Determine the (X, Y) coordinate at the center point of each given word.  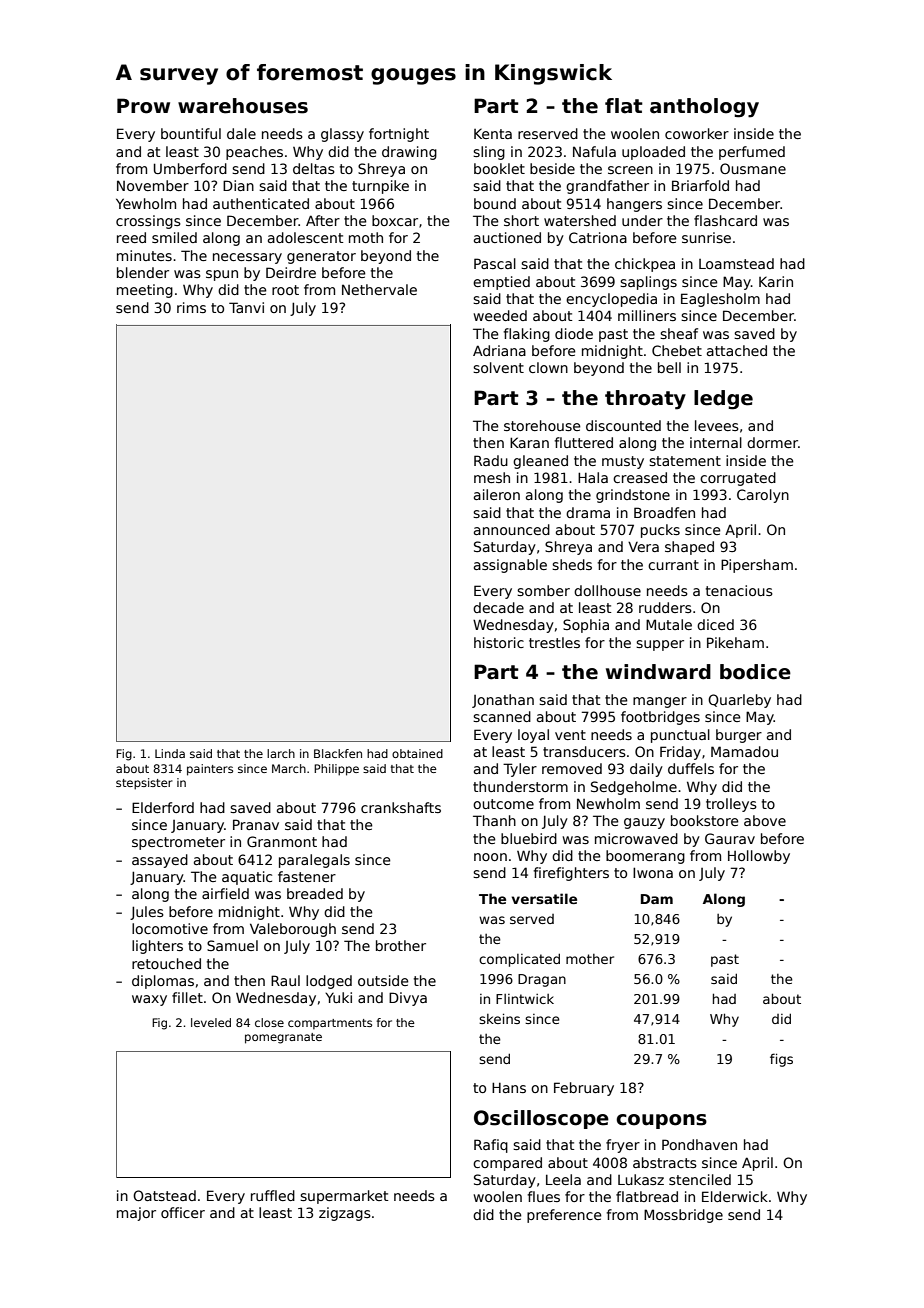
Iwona (653, 872)
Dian (238, 185)
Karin (776, 281)
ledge (723, 400)
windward (658, 672)
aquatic (247, 878)
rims (191, 307)
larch (281, 753)
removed (572, 768)
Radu (491, 460)
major (136, 1214)
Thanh (494, 820)
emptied (501, 283)
